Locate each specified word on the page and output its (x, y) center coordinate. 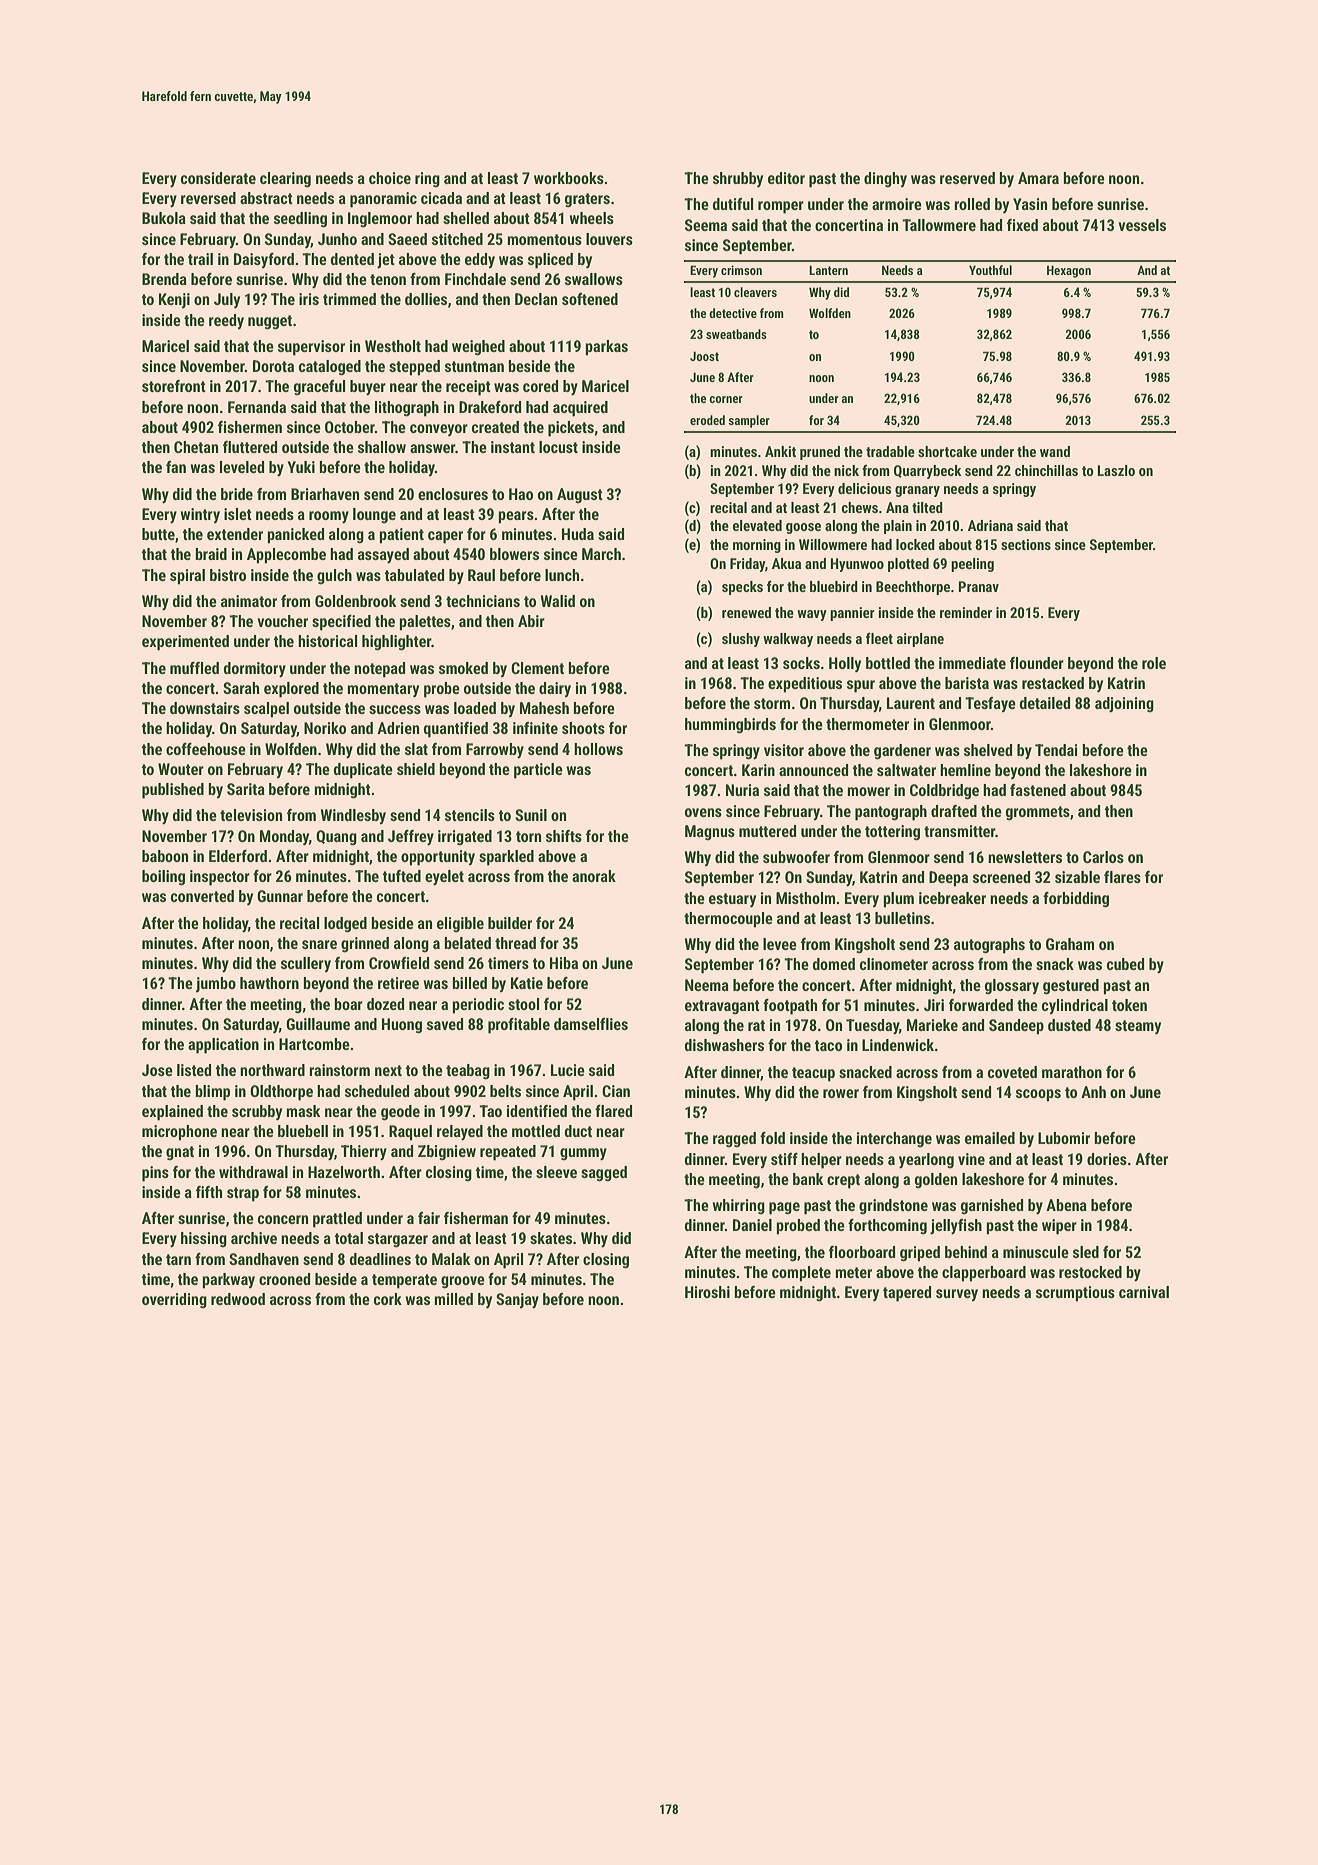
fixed (1022, 225)
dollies (426, 299)
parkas (606, 348)
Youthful (990, 270)
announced (813, 770)
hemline (965, 770)
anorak (594, 876)
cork (388, 1299)
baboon (165, 856)
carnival (1144, 1292)
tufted (401, 876)
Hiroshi (707, 1292)
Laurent (911, 703)
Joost (704, 356)
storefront (174, 386)
